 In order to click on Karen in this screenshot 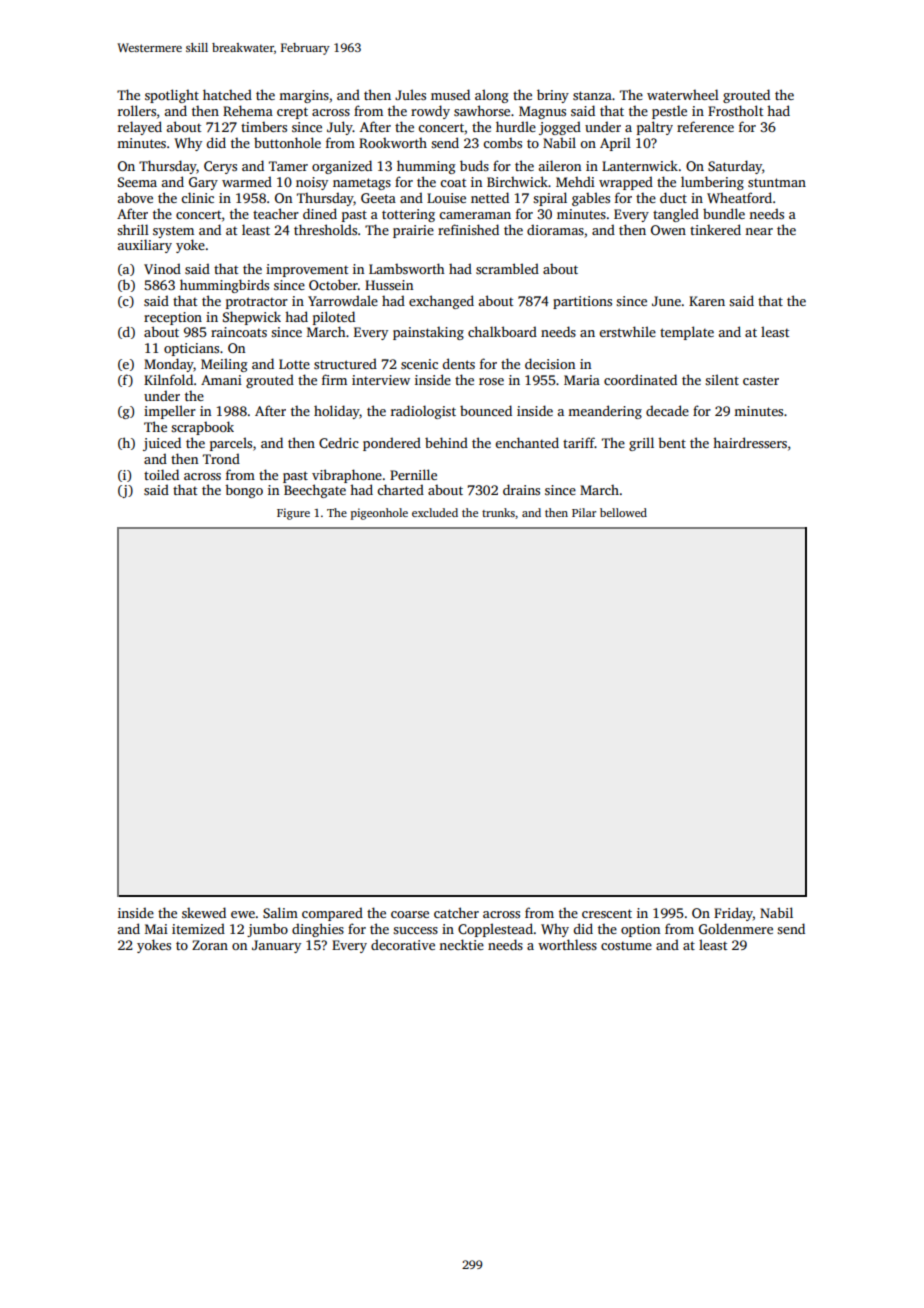, I will do `click(707, 301)`.
